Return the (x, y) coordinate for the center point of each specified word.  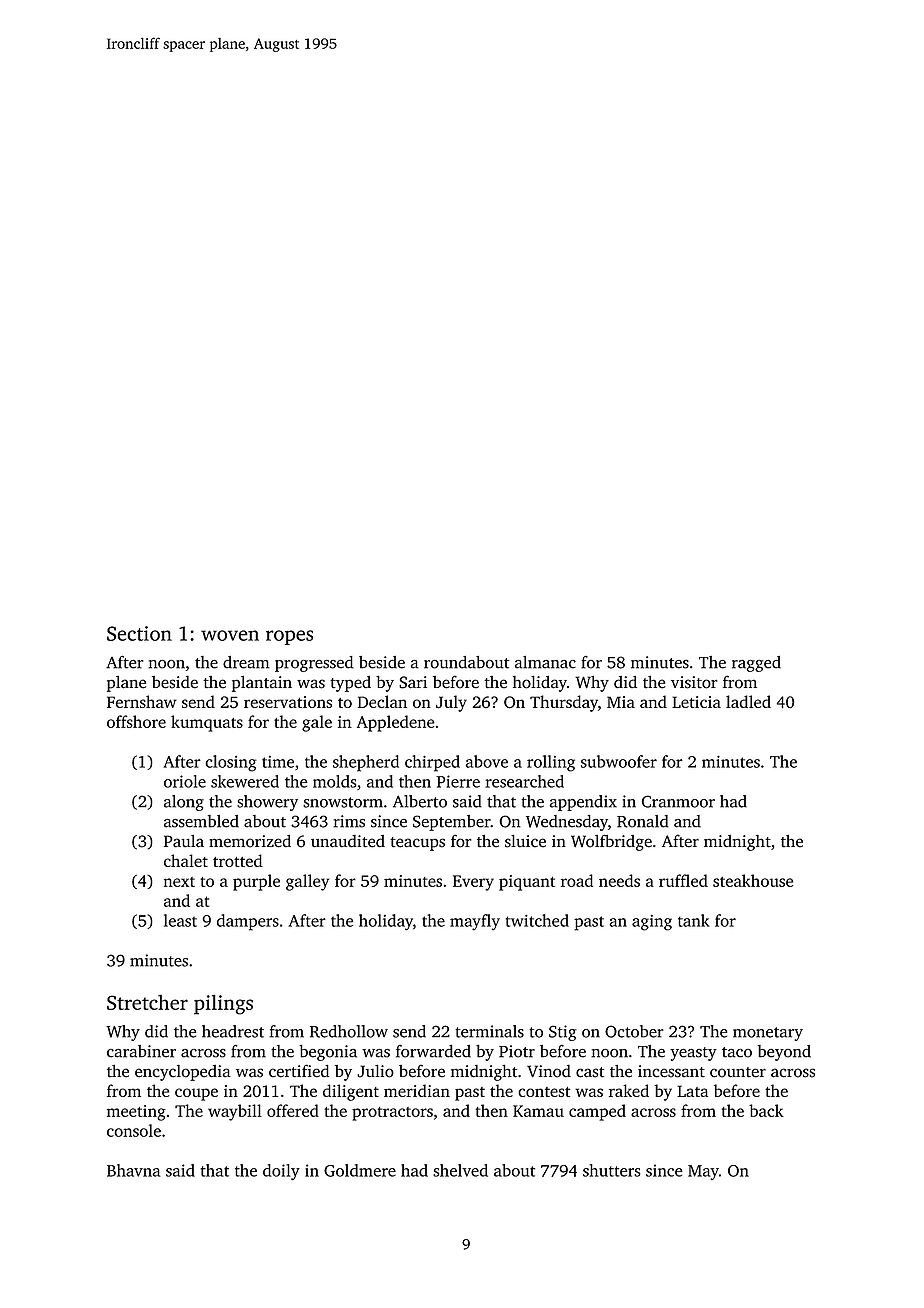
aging (652, 923)
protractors (392, 1114)
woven (230, 635)
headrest (233, 1031)
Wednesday (567, 823)
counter (738, 1072)
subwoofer (619, 761)
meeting (136, 1113)
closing (231, 763)
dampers (248, 922)
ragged (756, 664)
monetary (768, 1034)
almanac (545, 662)
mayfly (475, 922)
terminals (489, 1031)
